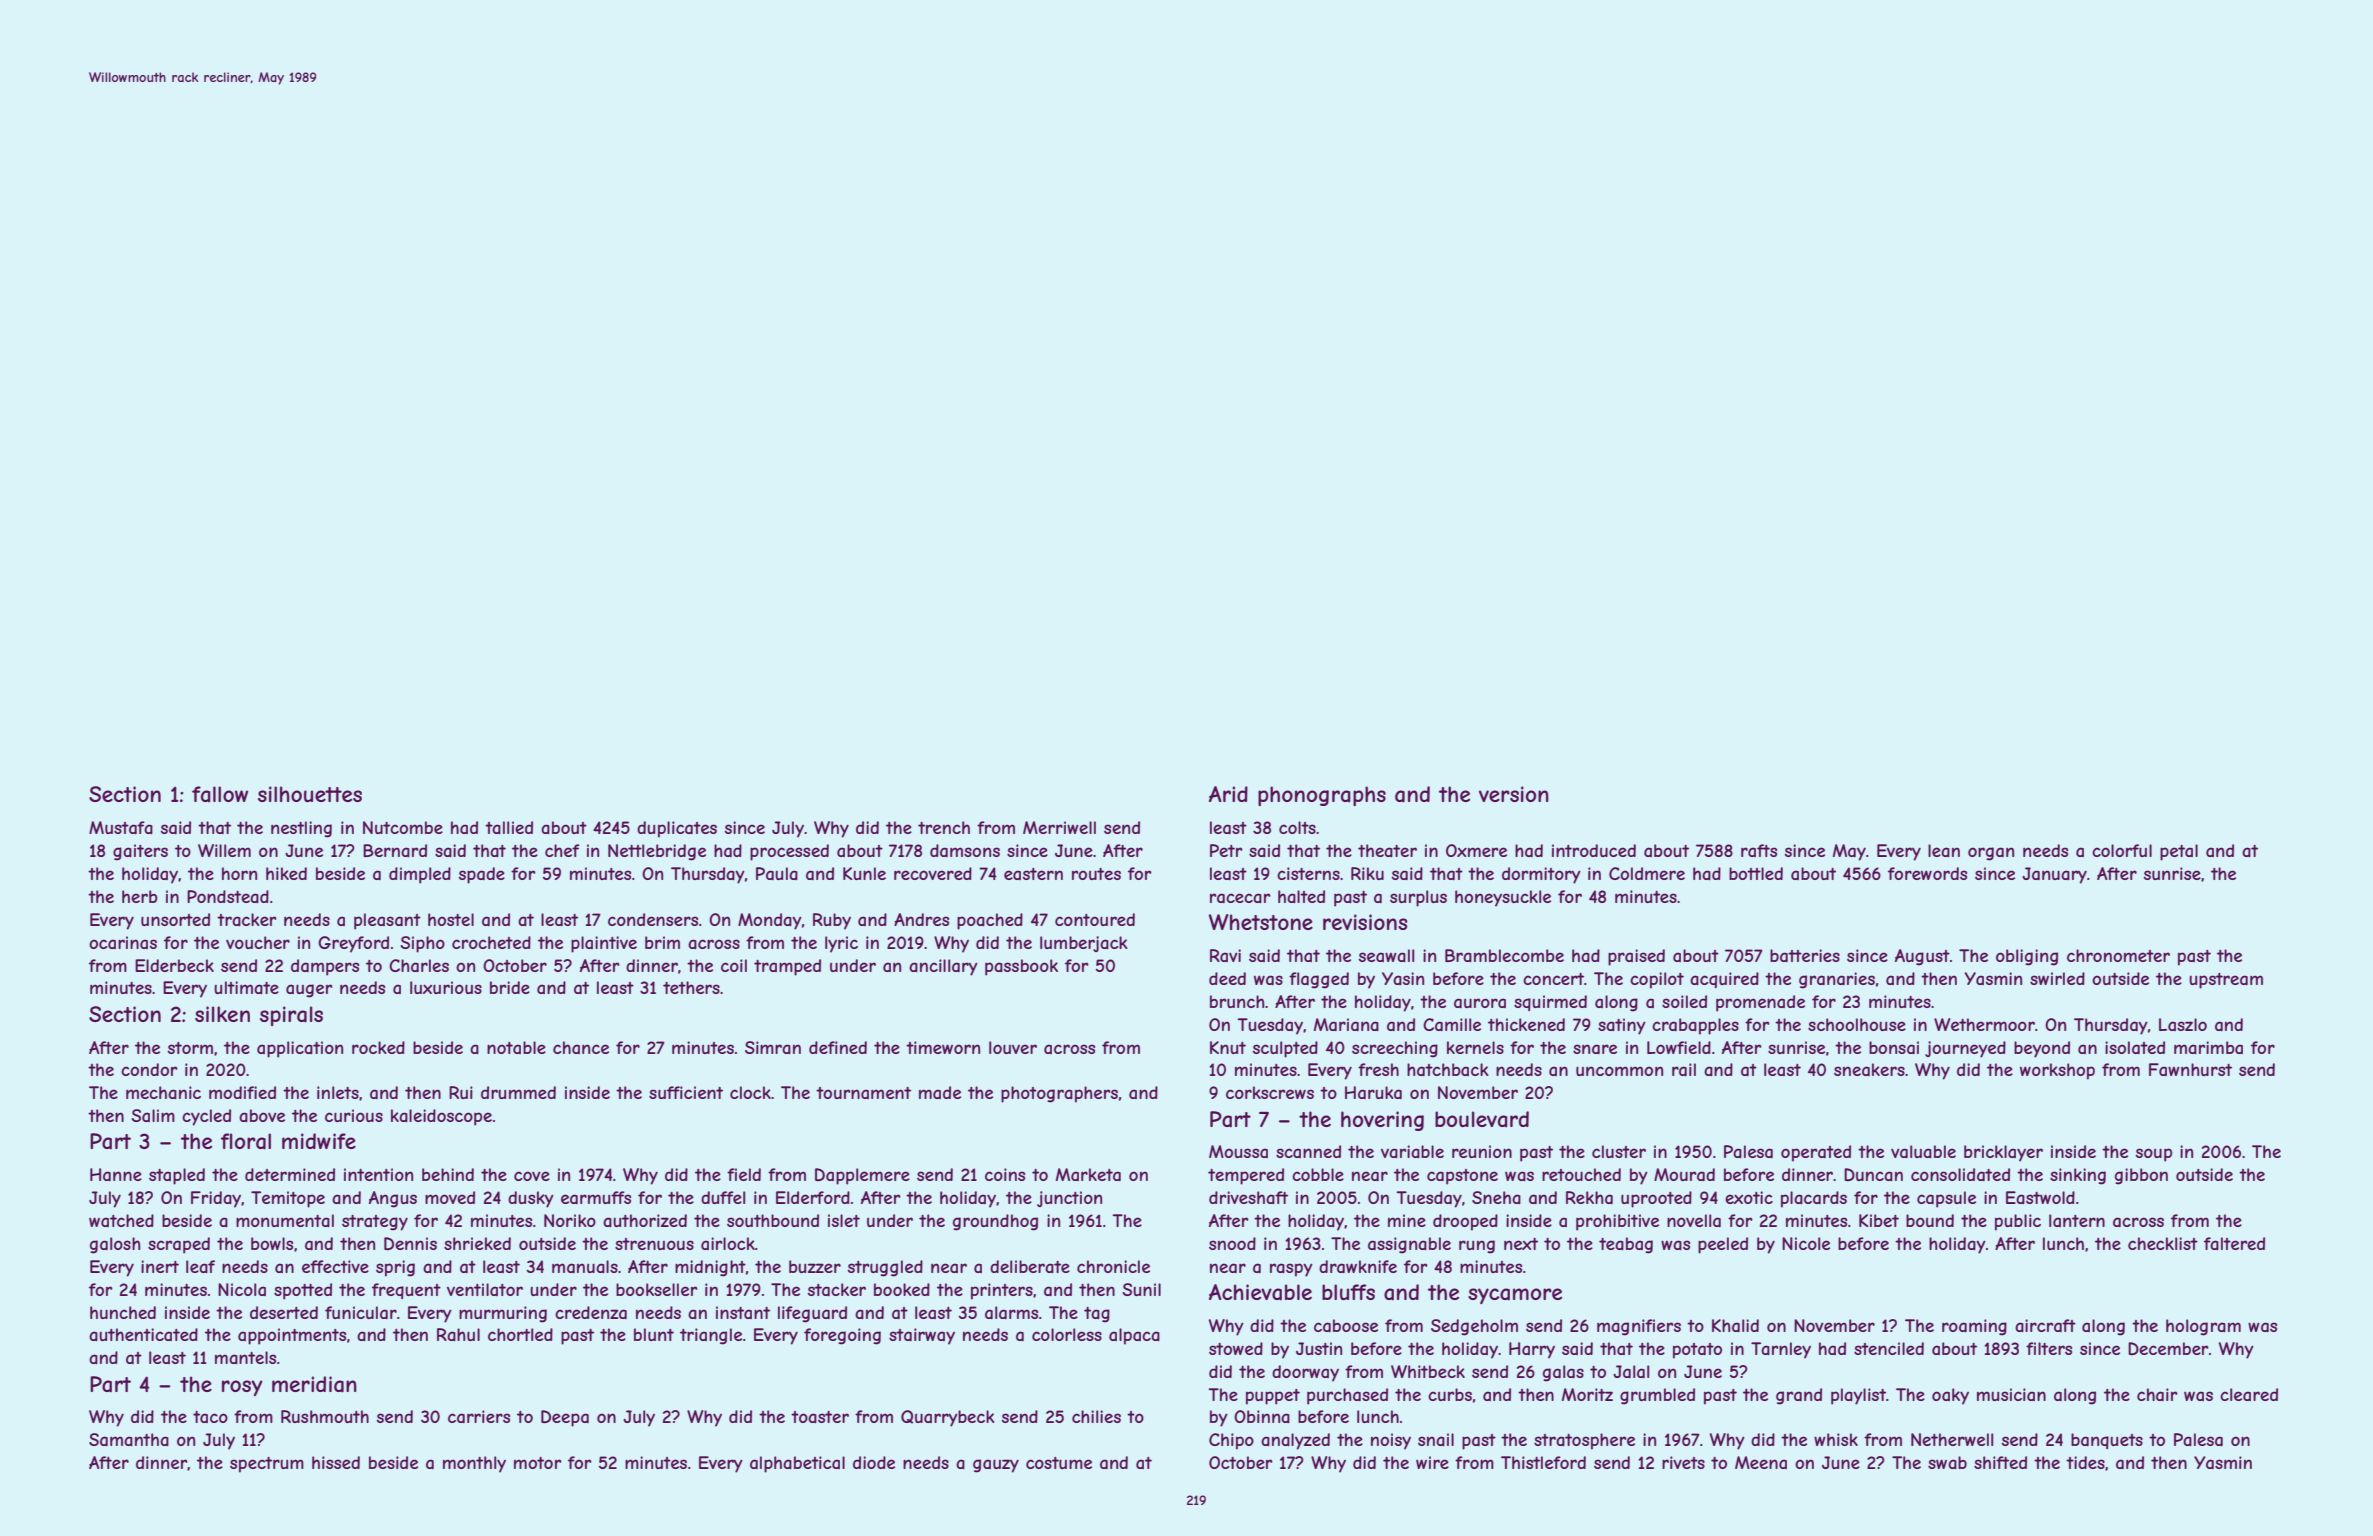 This screenshot has width=2373, height=1536. Describe the element at coordinates (1347, 1396) in the screenshot. I see `purchased` at that location.
